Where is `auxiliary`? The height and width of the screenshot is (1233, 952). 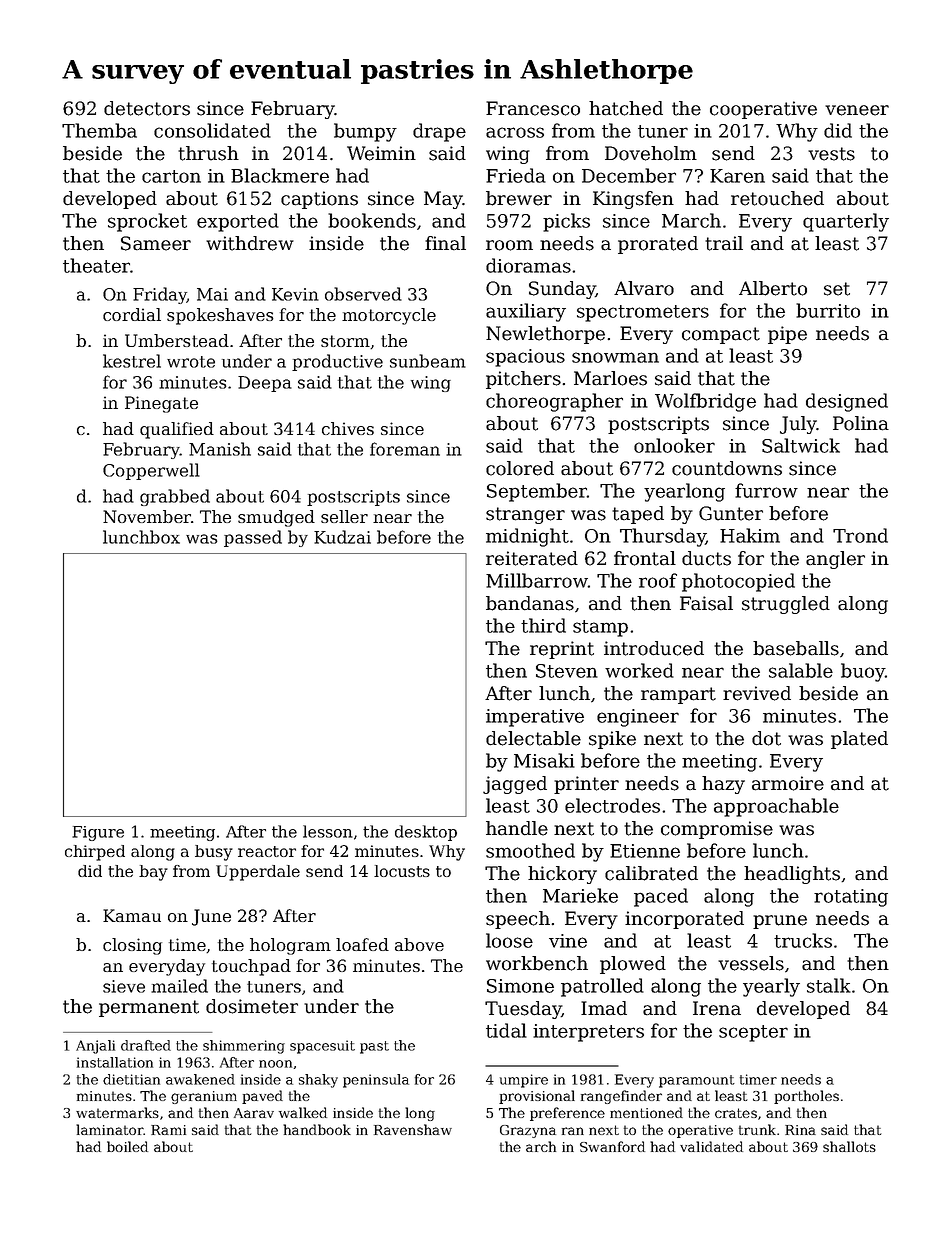 auxiliary is located at coordinates (526, 312).
